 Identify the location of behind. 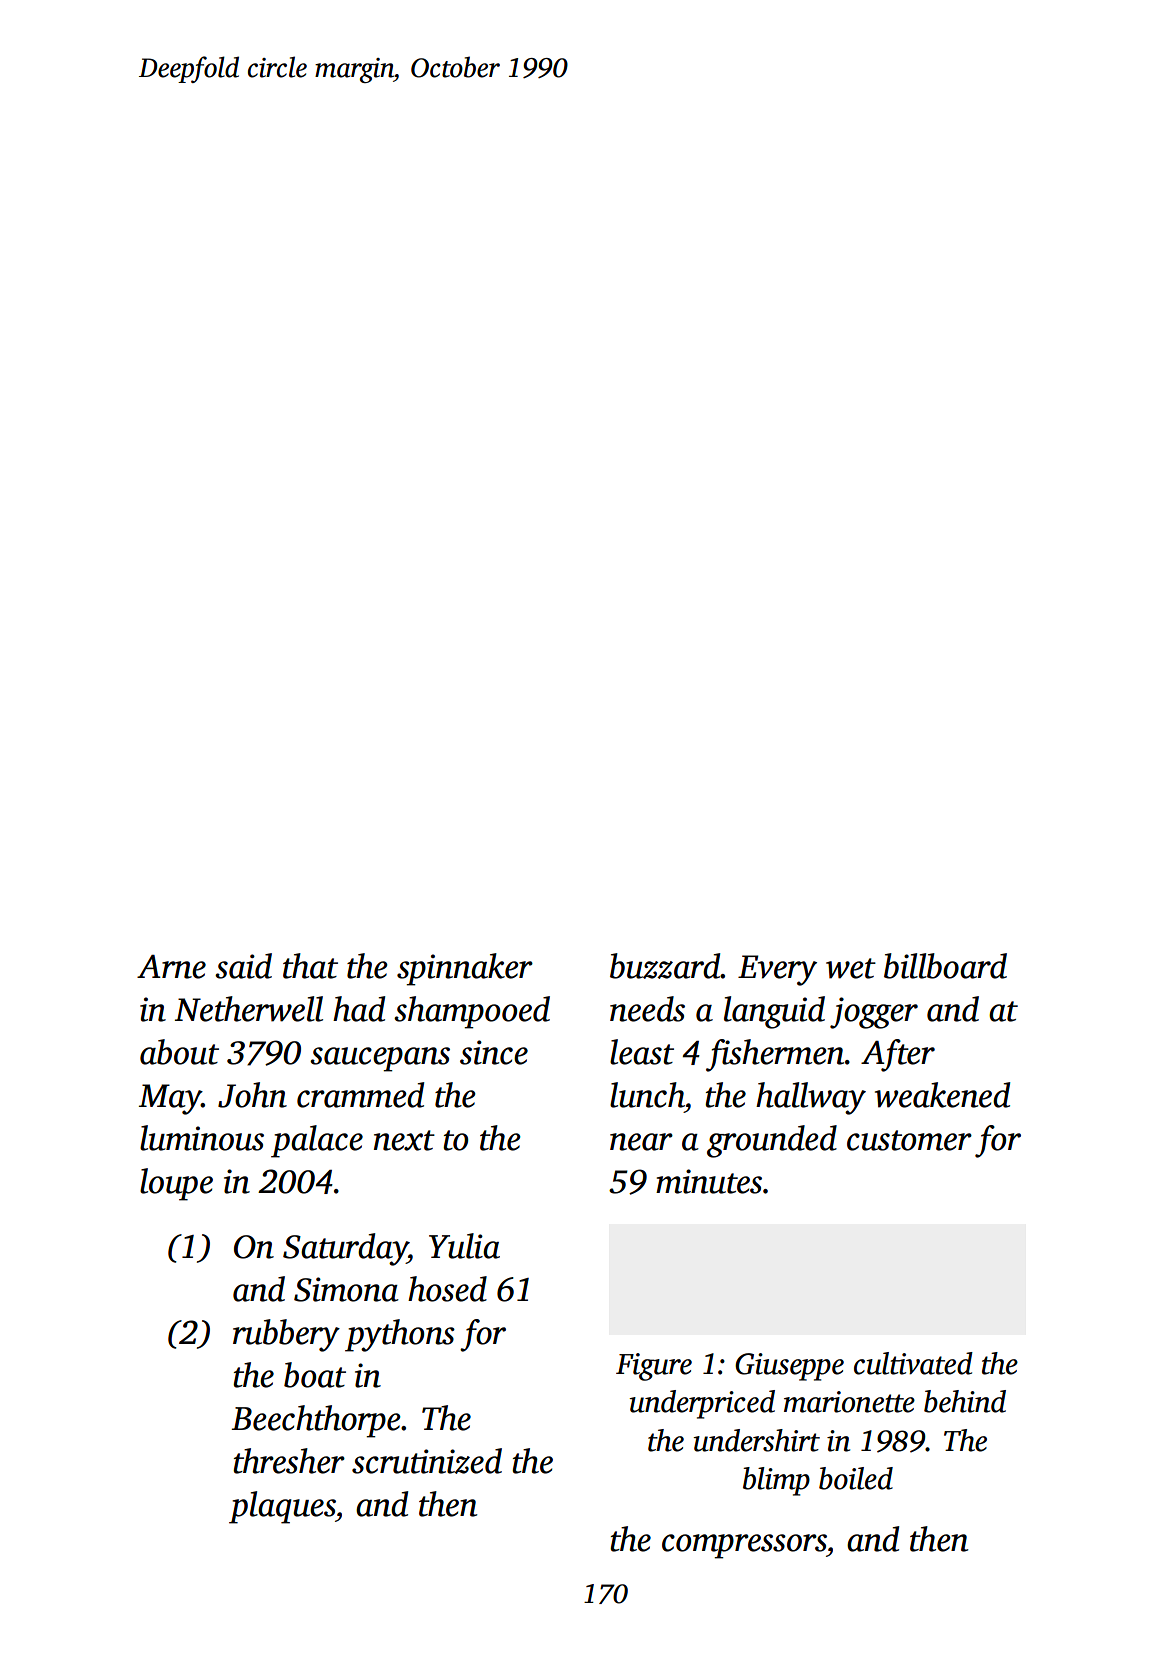
(965, 1401).
